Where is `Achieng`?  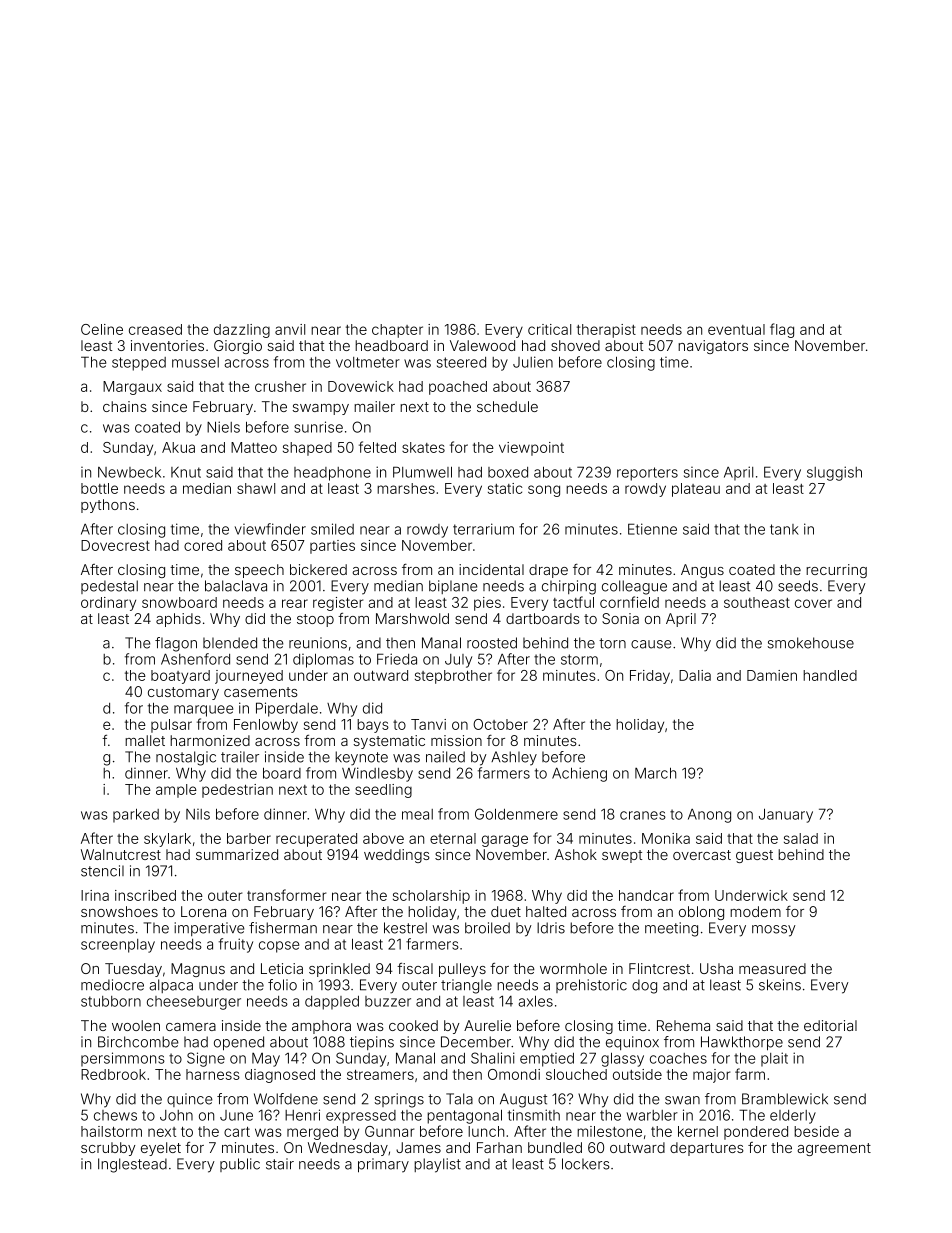
Achieng is located at coordinates (579, 774).
